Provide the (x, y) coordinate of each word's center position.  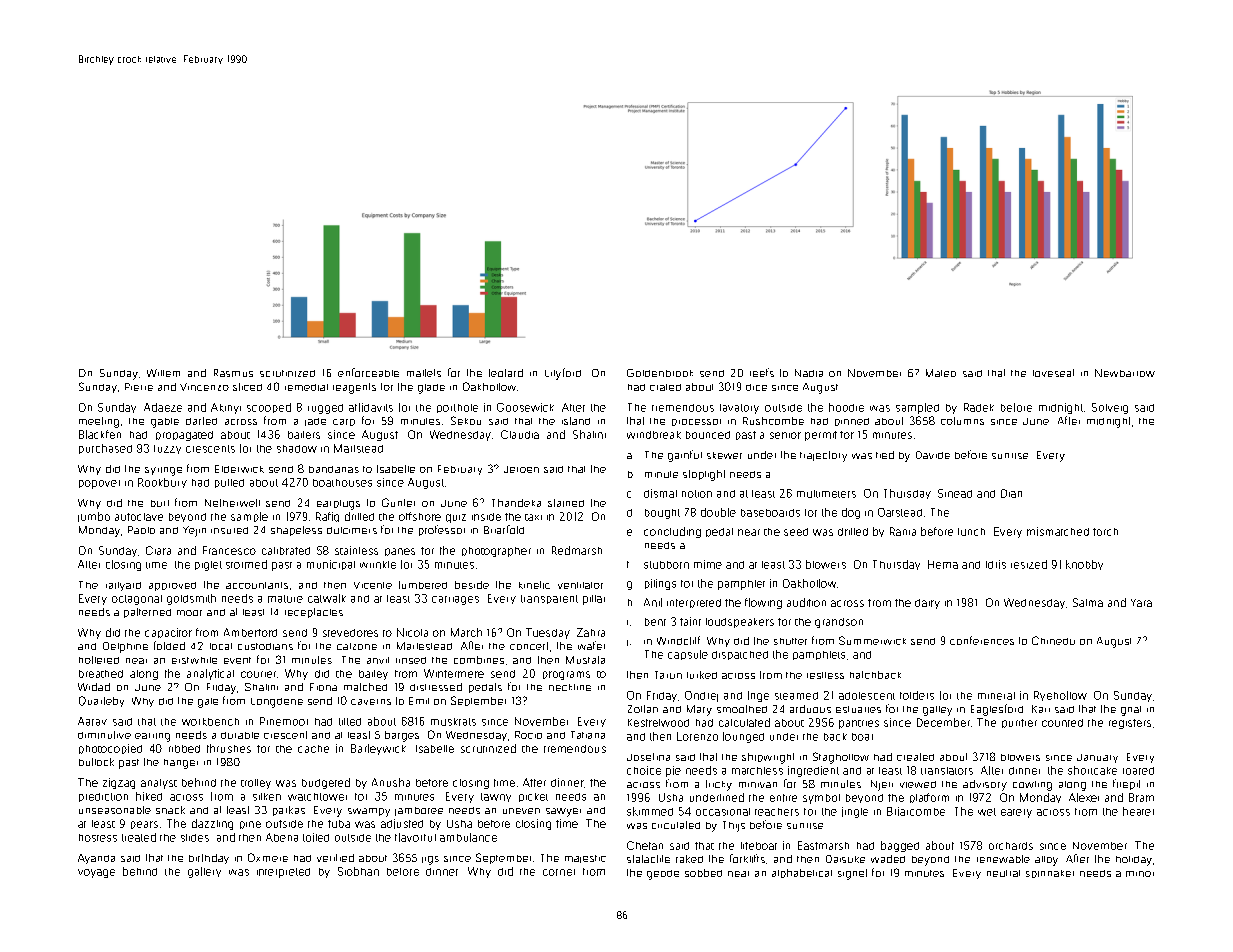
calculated (744, 722)
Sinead (955, 493)
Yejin (194, 531)
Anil (653, 602)
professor (442, 530)
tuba (339, 824)
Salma (1088, 602)
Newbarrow (1125, 373)
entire (783, 798)
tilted (350, 722)
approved (172, 586)
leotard (506, 373)
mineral (996, 696)
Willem (163, 373)
